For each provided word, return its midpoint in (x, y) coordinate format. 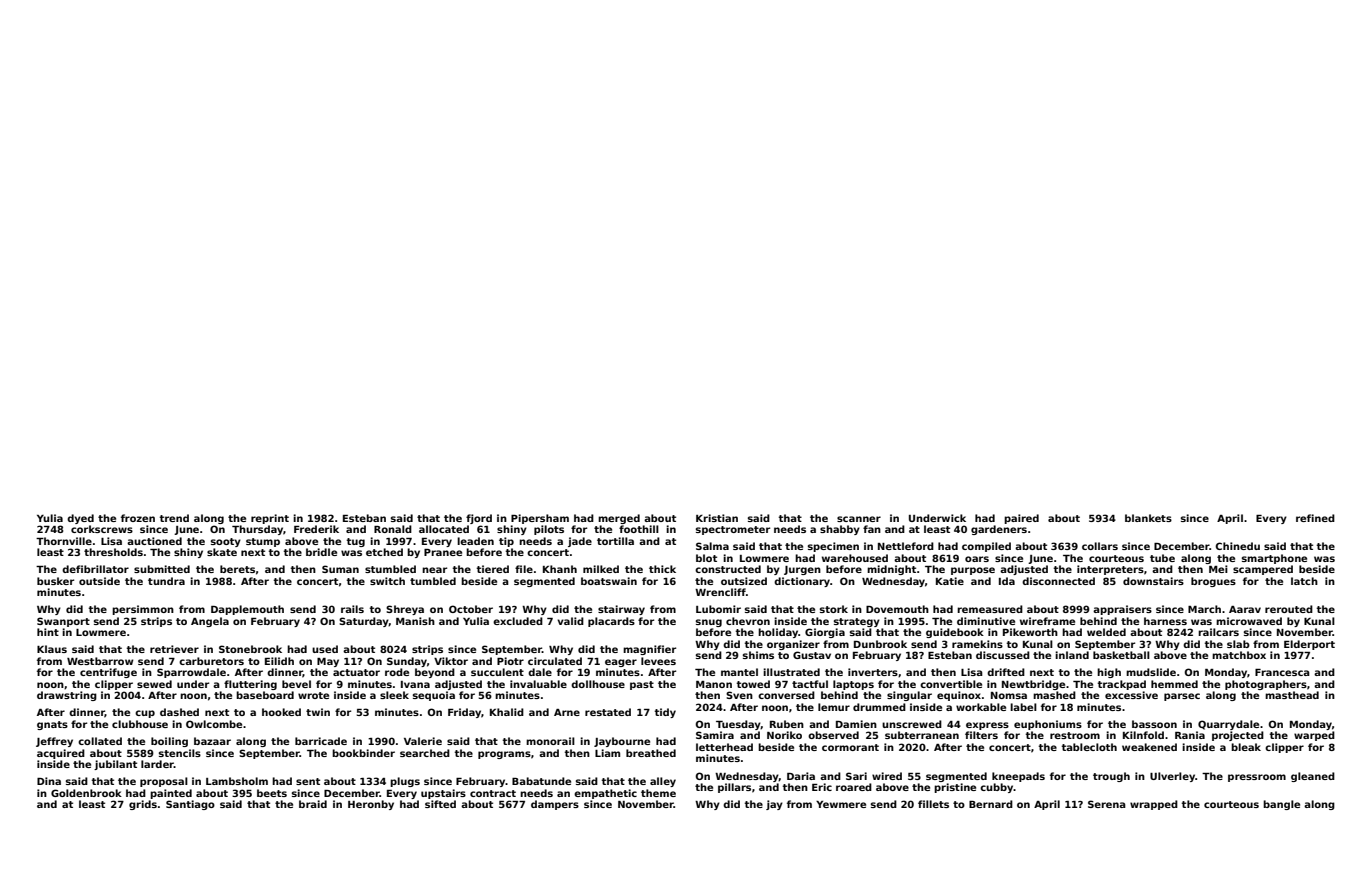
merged (619, 519)
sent (308, 781)
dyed (80, 519)
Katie (950, 581)
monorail (550, 741)
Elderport (1309, 645)
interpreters (1110, 570)
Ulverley (1172, 777)
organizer (793, 645)
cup (145, 714)
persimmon (143, 610)
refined (1315, 518)
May (328, 662)
